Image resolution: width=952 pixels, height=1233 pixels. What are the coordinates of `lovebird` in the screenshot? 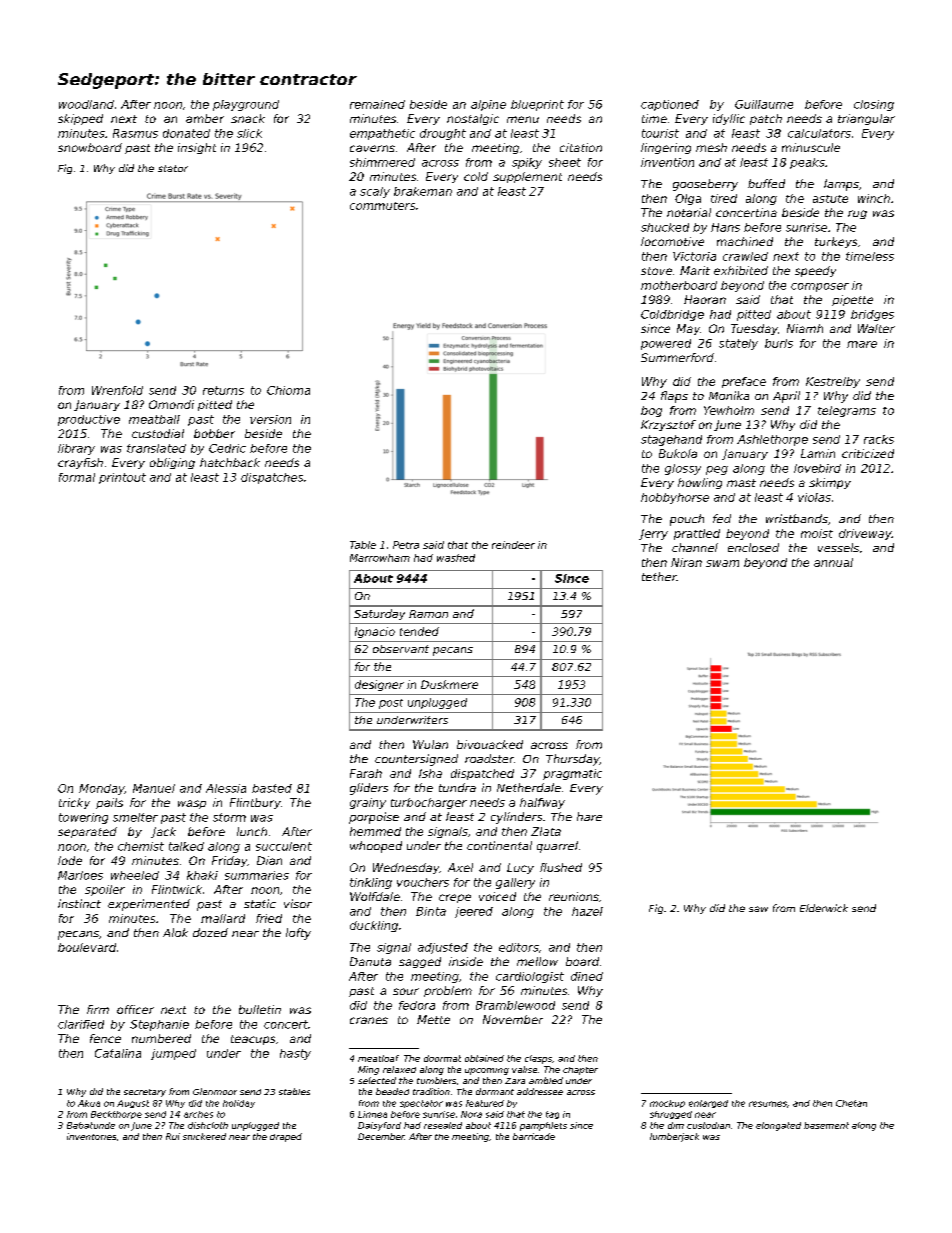 It's located at (817, 468).
